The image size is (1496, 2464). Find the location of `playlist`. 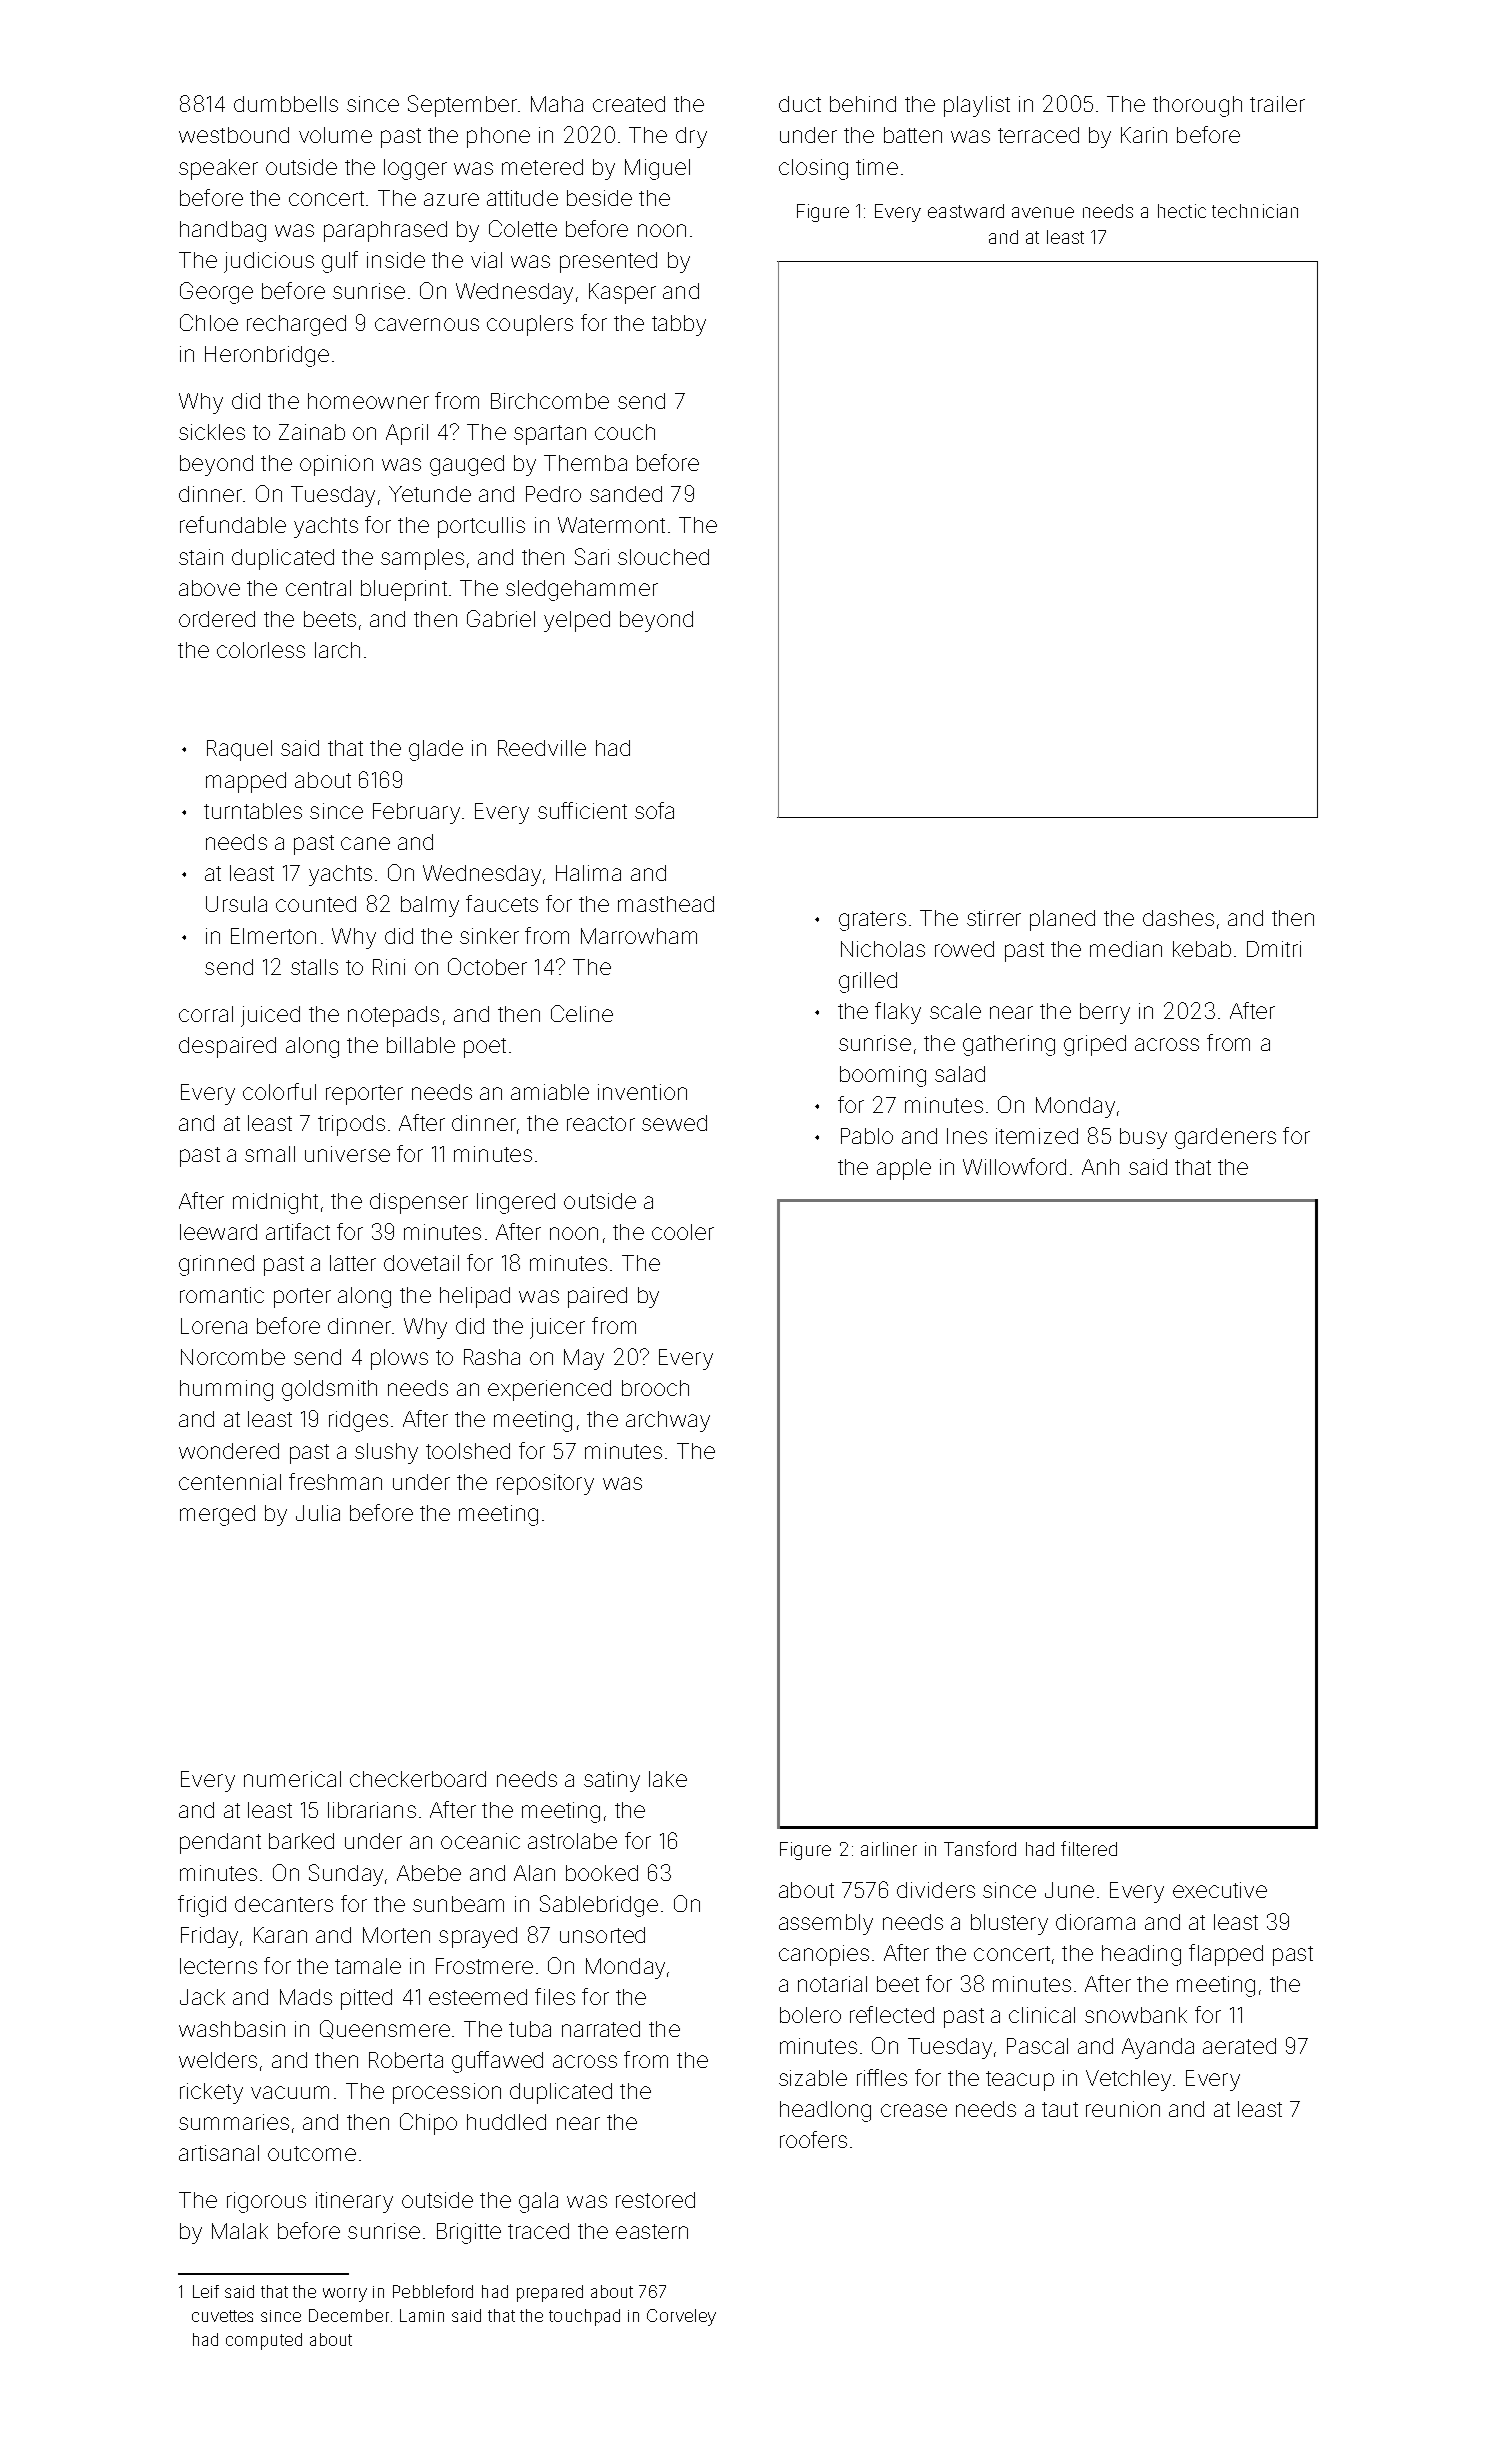

playlist is located at coordinates (977, 106).
